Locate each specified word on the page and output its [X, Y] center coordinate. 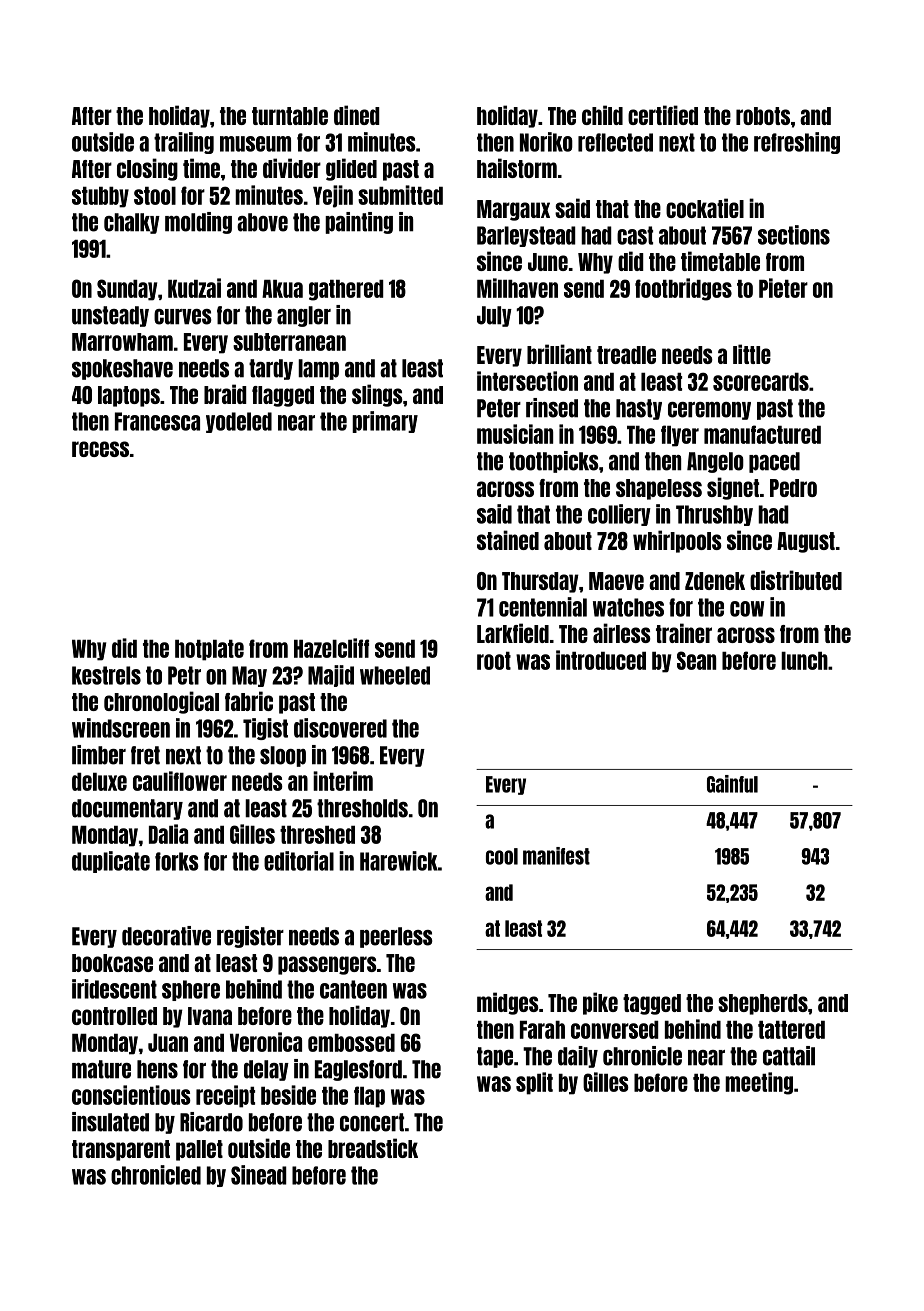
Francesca [157, 421]
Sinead [259, 1175]
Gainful [732, 784]
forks [177, 861]
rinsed [552, 408]
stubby [100, 197]
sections [794, 235]
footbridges [683, 289]
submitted [400, 195]
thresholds [362, 808]
